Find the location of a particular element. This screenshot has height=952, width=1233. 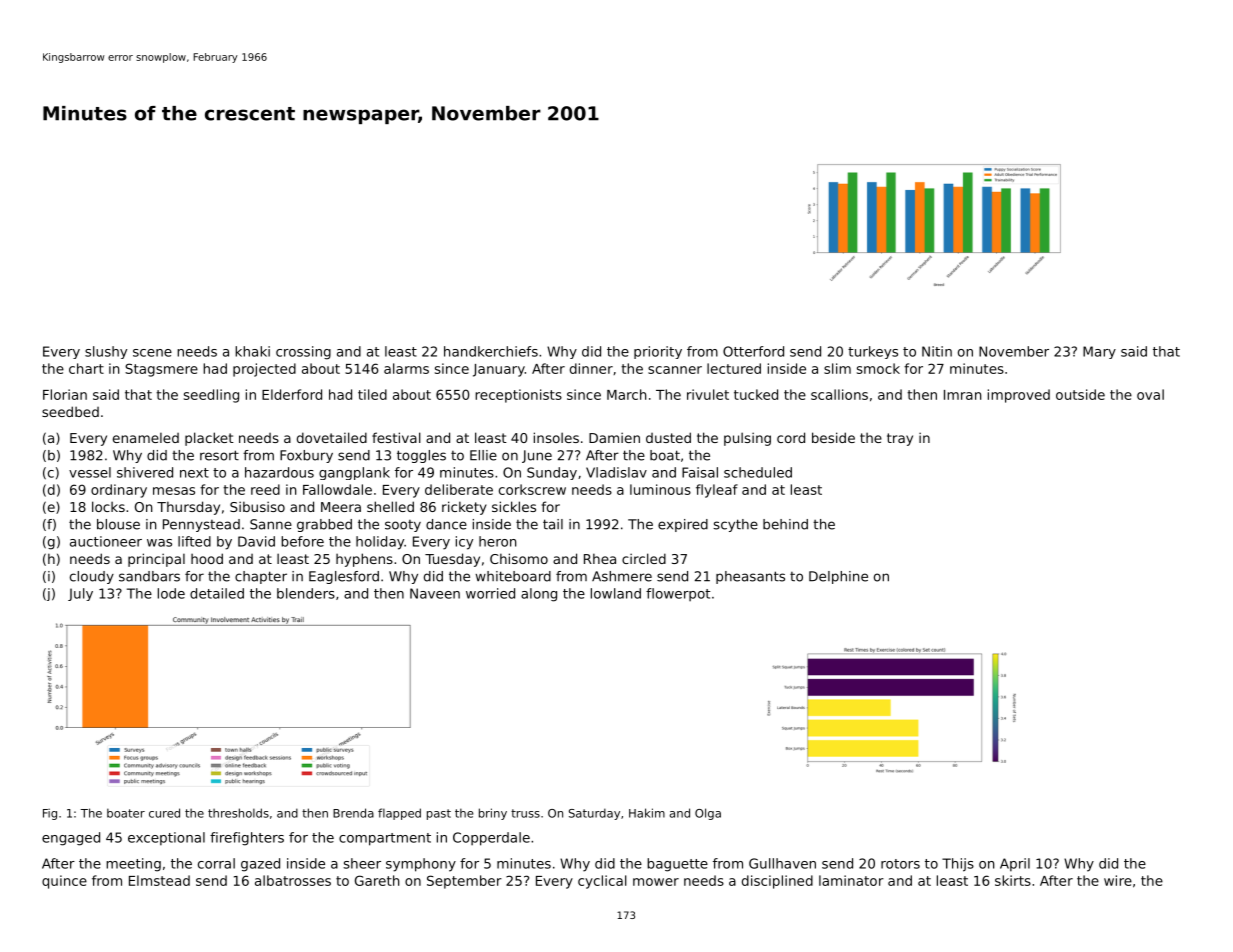

Nitin is located at coordinates (937, 351).
